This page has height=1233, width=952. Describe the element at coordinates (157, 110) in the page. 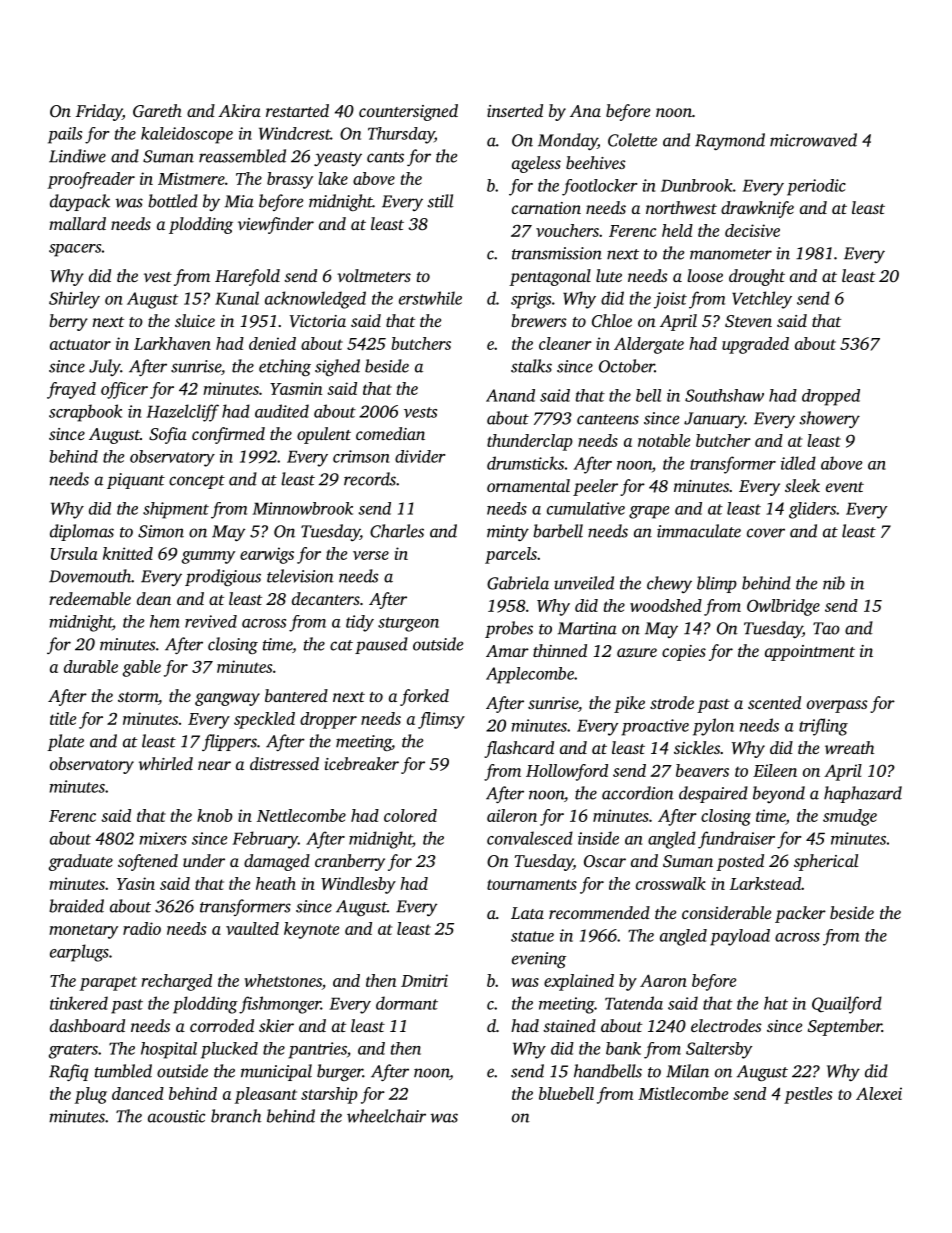

I see `Gareth` at that location.
